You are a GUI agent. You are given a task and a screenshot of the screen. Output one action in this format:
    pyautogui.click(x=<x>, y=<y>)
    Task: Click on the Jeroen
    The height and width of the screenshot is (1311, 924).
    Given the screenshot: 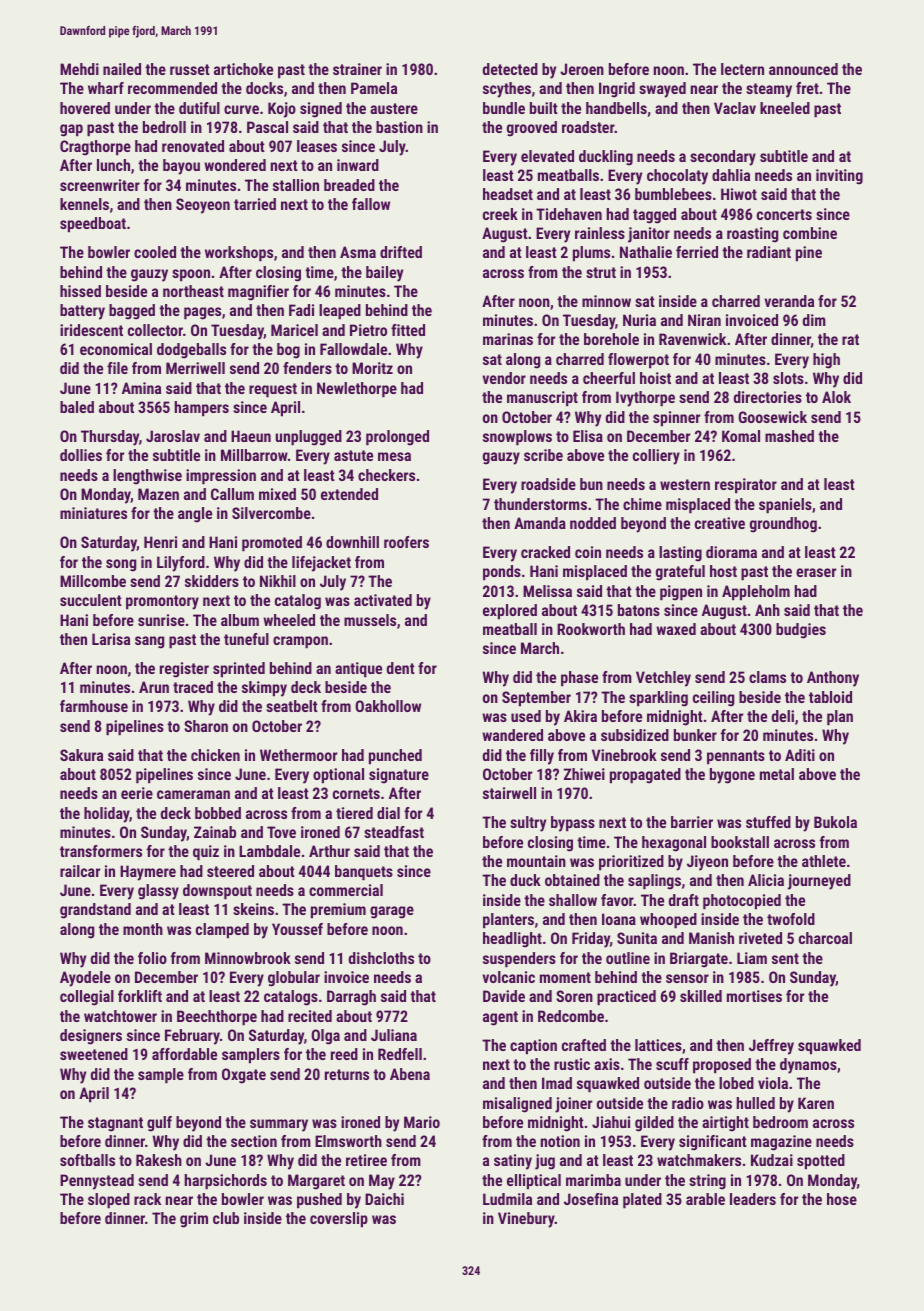 What is the action you would take?
    pyautogui.click(x=582, y=69)
